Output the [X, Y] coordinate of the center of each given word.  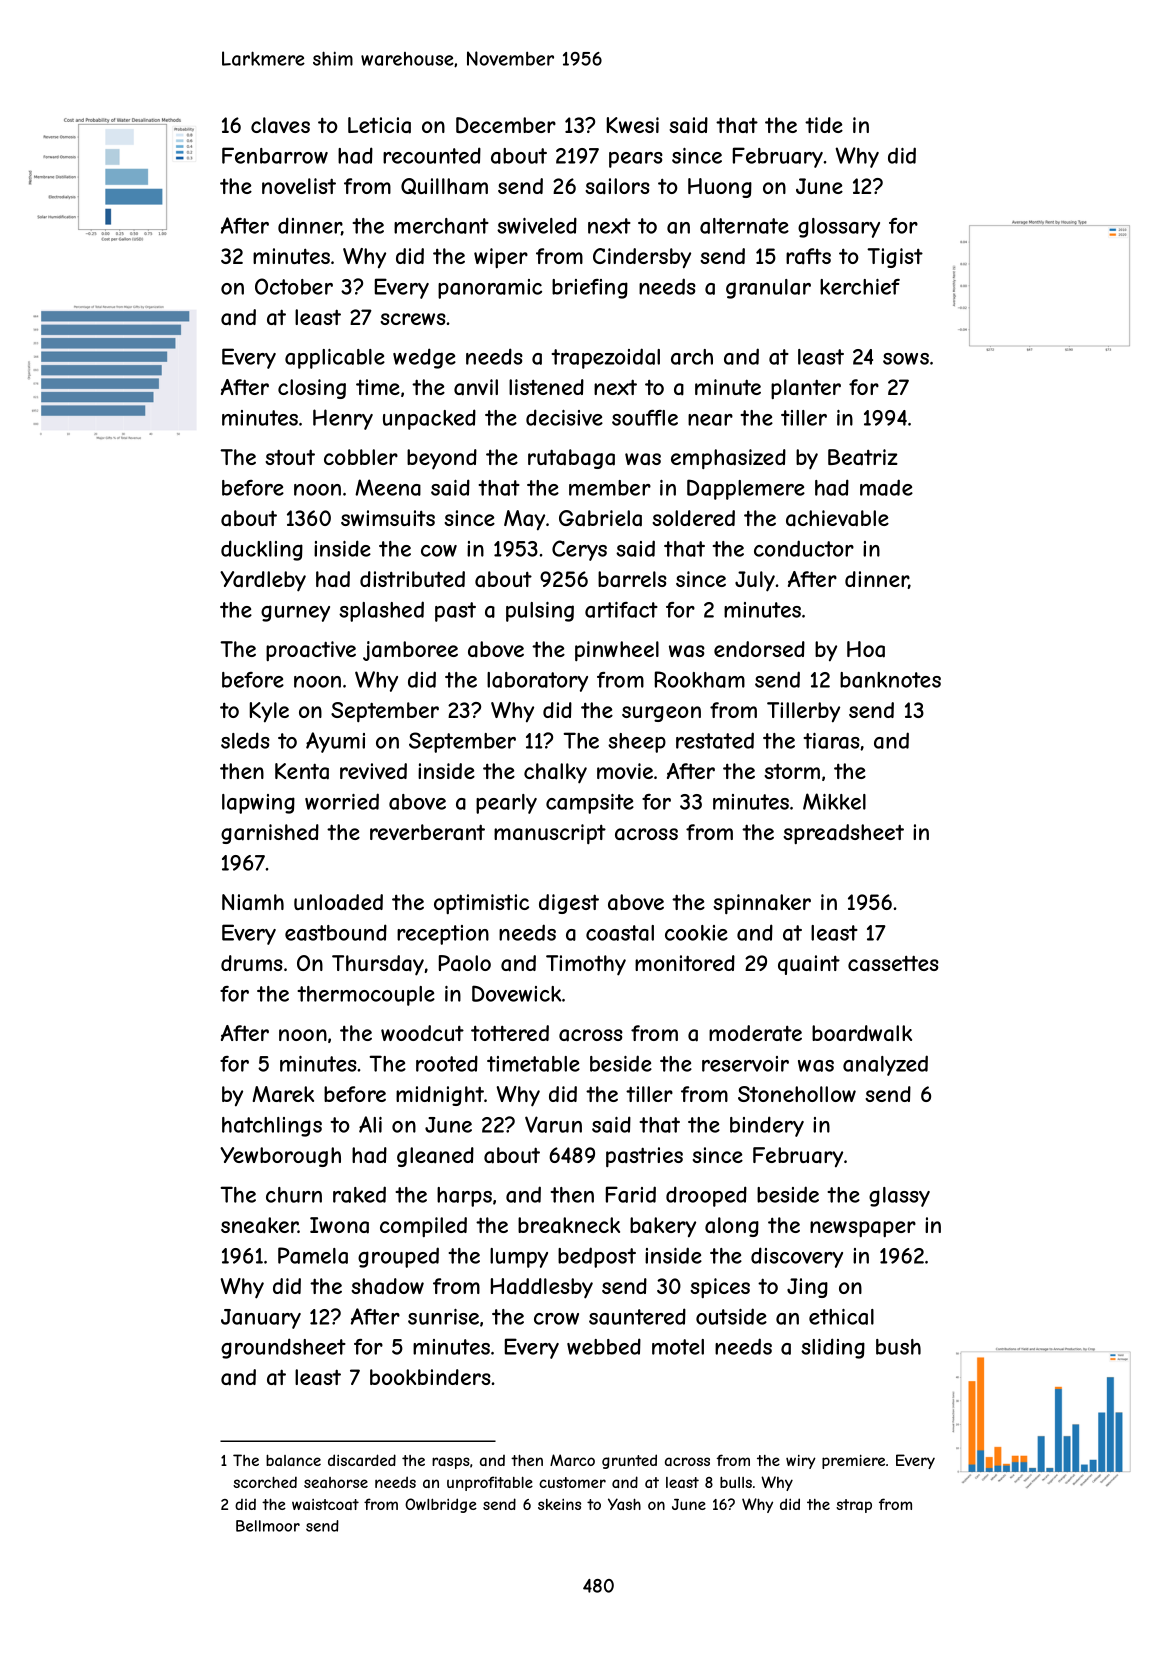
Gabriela [600, 518]
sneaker [259, 1225]
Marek [283, 1094]
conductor [804, 548]
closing [312, 389]
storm [792, 771]
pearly [506, 804]
